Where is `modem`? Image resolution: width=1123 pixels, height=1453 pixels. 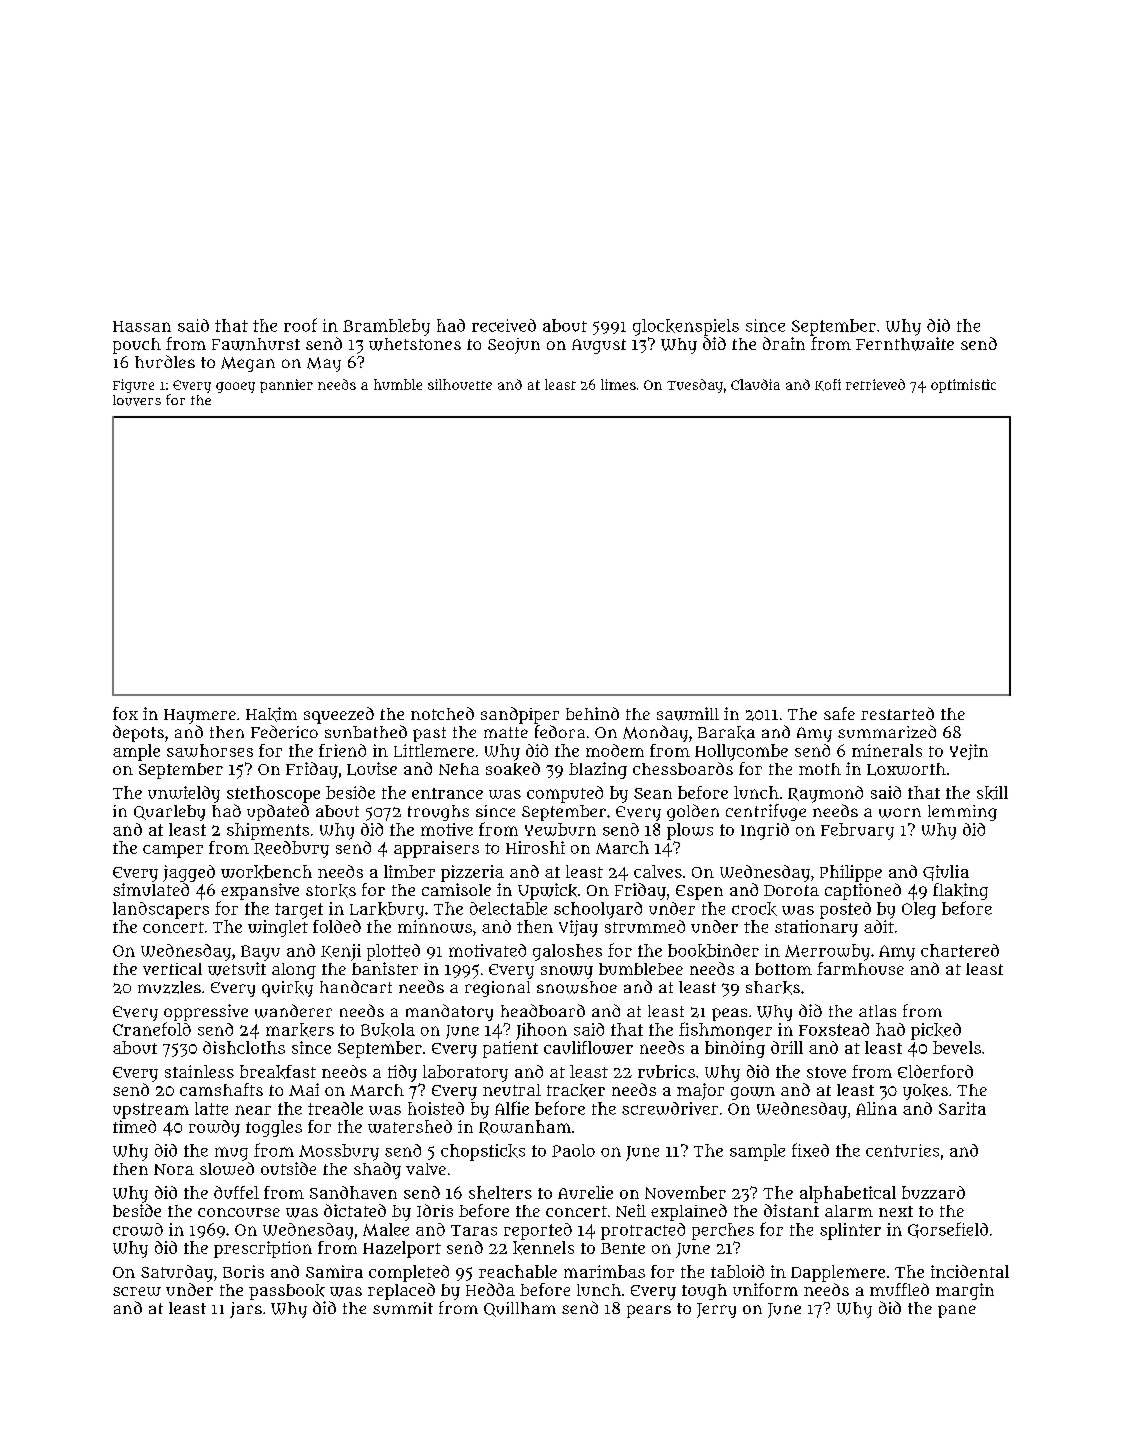 modem is located at coordinates (615, 750).
